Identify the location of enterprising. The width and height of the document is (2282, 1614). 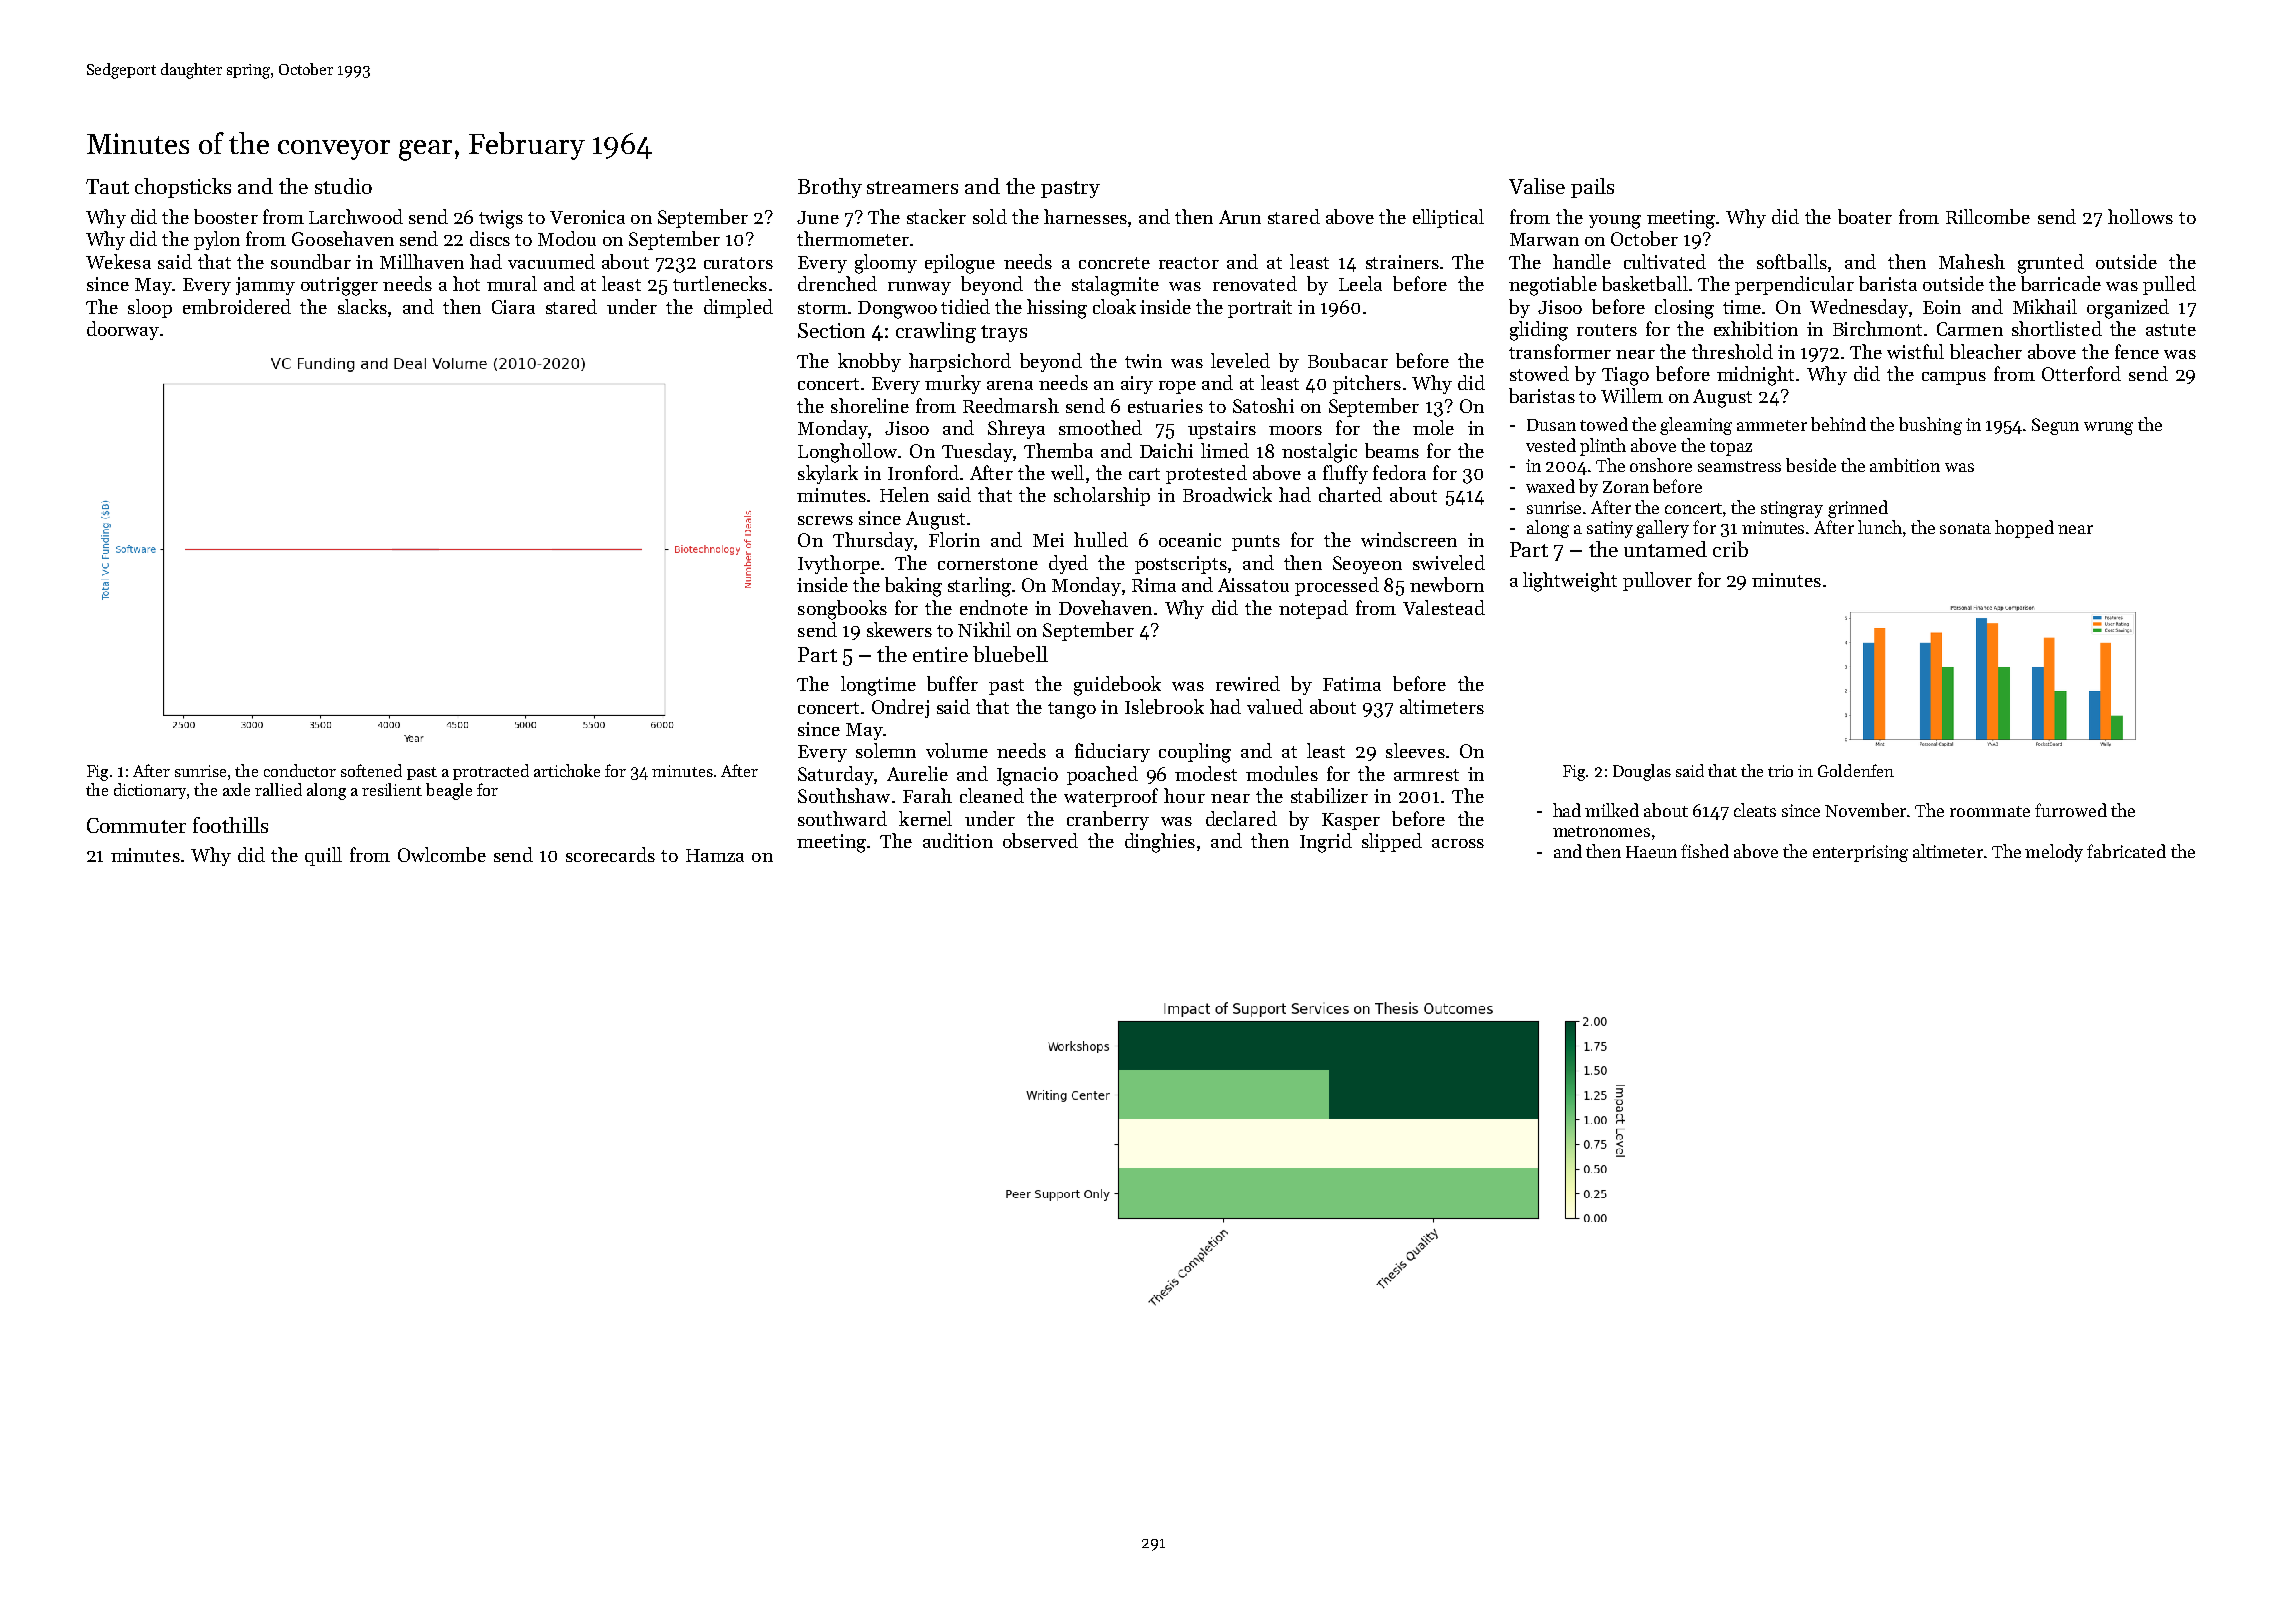
(1860, 853).
